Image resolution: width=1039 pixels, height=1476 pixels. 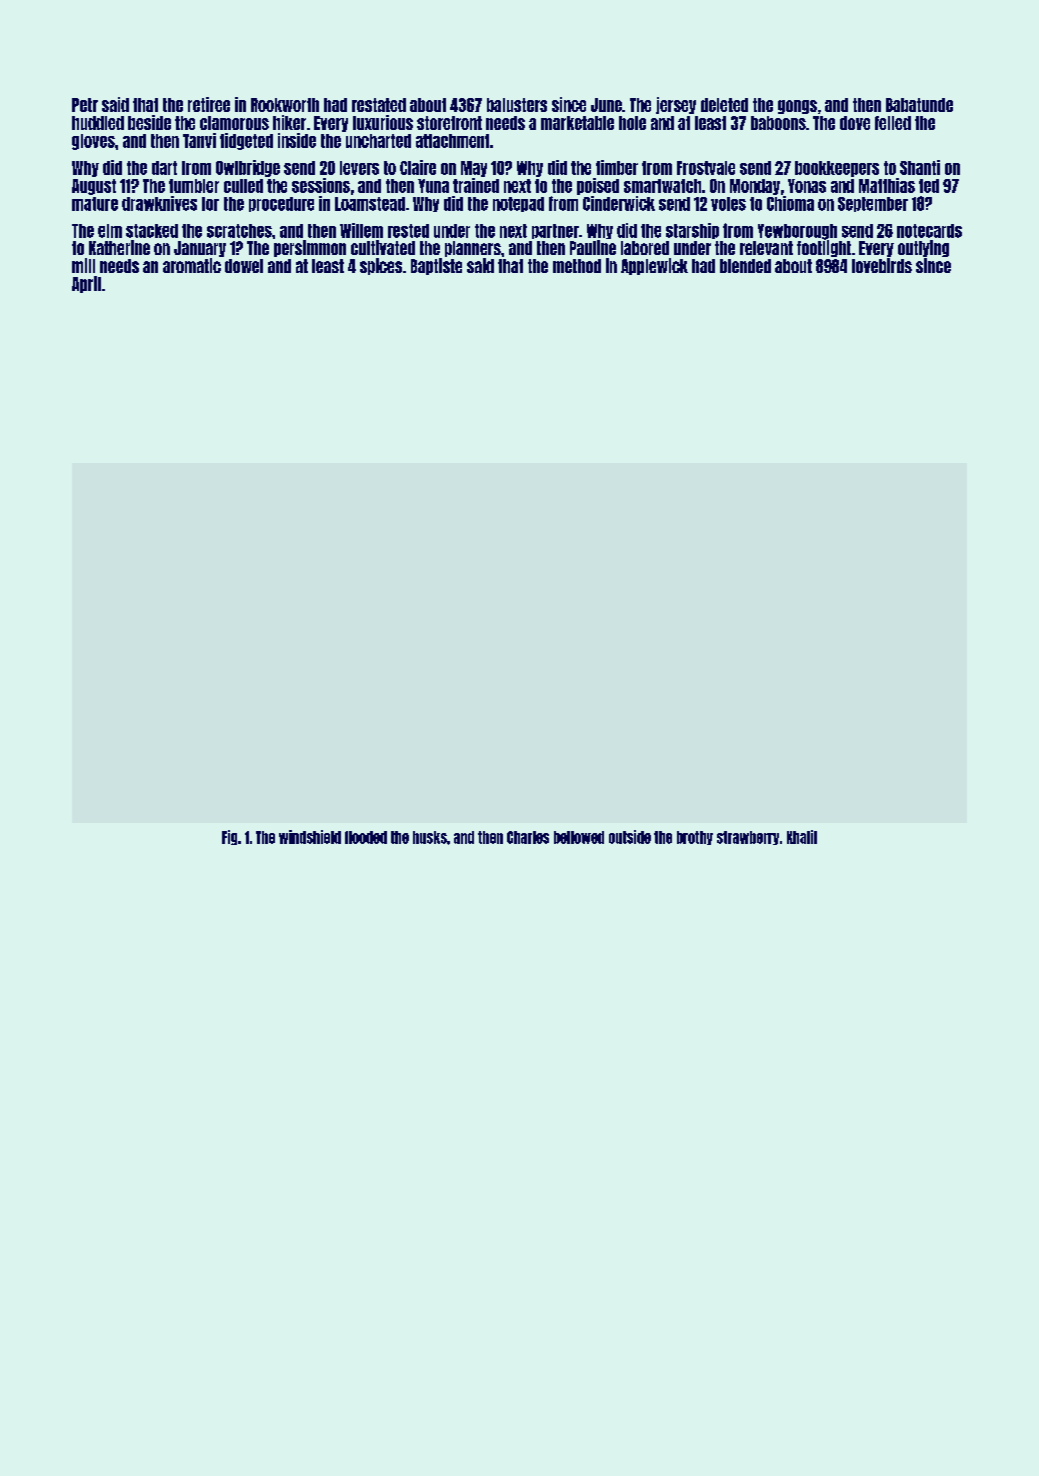 I want to click on restated, so click(x=379, y=105).
